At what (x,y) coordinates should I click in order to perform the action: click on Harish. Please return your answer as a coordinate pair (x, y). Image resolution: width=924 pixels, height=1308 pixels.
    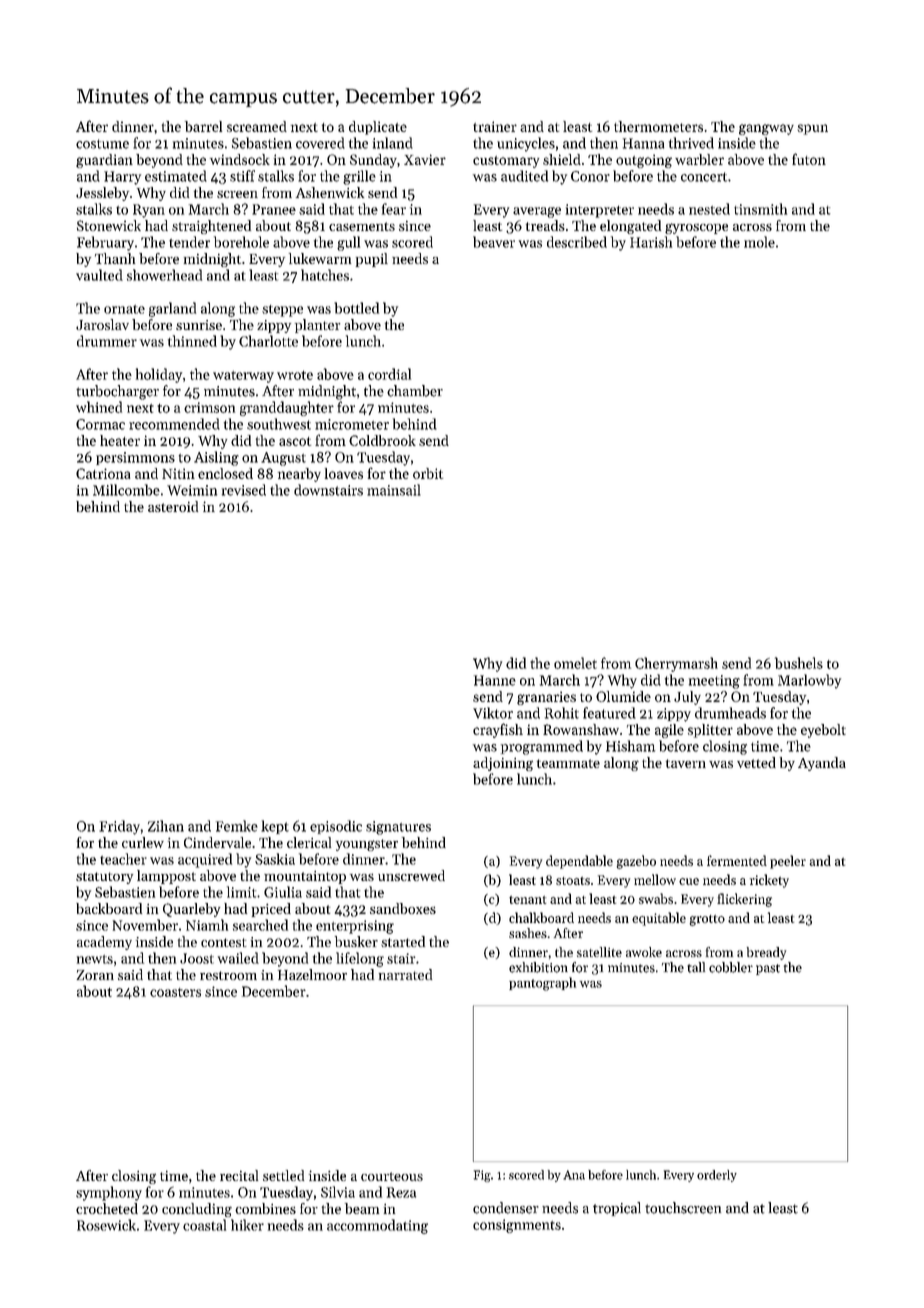
    Looking at the image, I should click on (651, 242).
